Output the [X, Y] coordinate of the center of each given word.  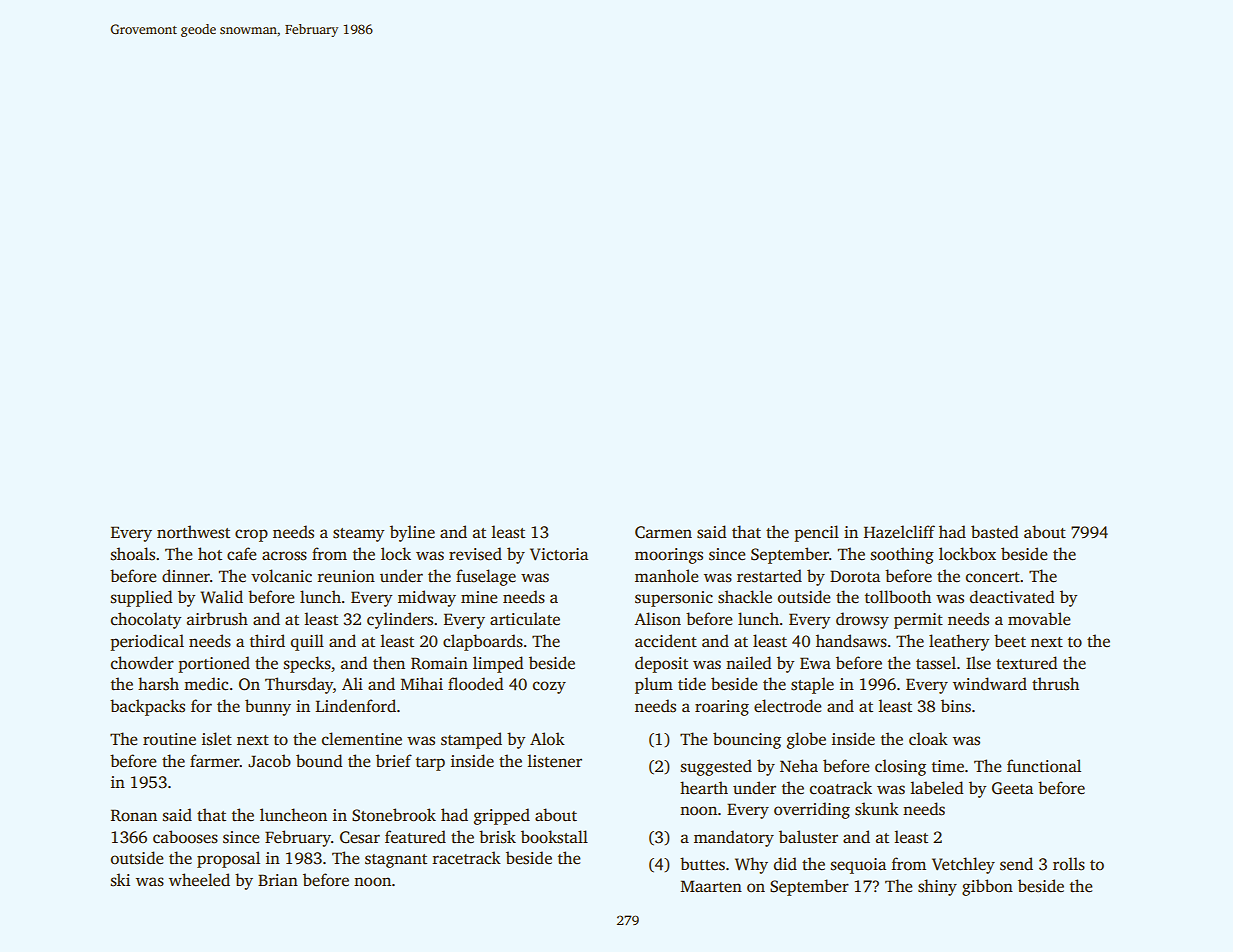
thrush [1055, 684]
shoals [133, 554]
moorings [669, 556]
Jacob [269, 761]
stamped [471, 740]
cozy [549, 687]
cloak [928, 739]
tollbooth [898, 597]
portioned [214, 664]
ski [120, 880]
